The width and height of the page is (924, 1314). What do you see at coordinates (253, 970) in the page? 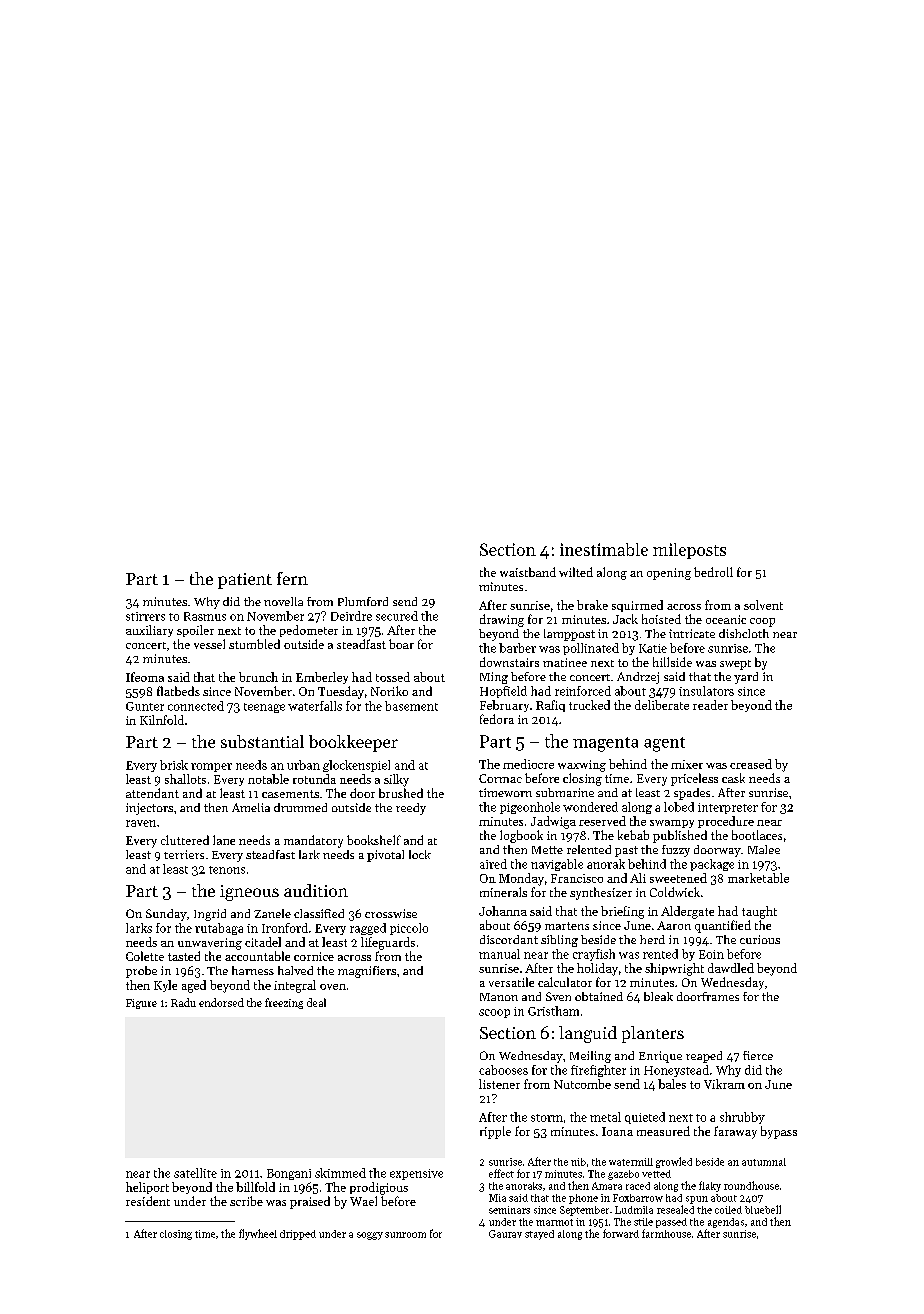
I see `harness` at bounding box center [253, 970].
